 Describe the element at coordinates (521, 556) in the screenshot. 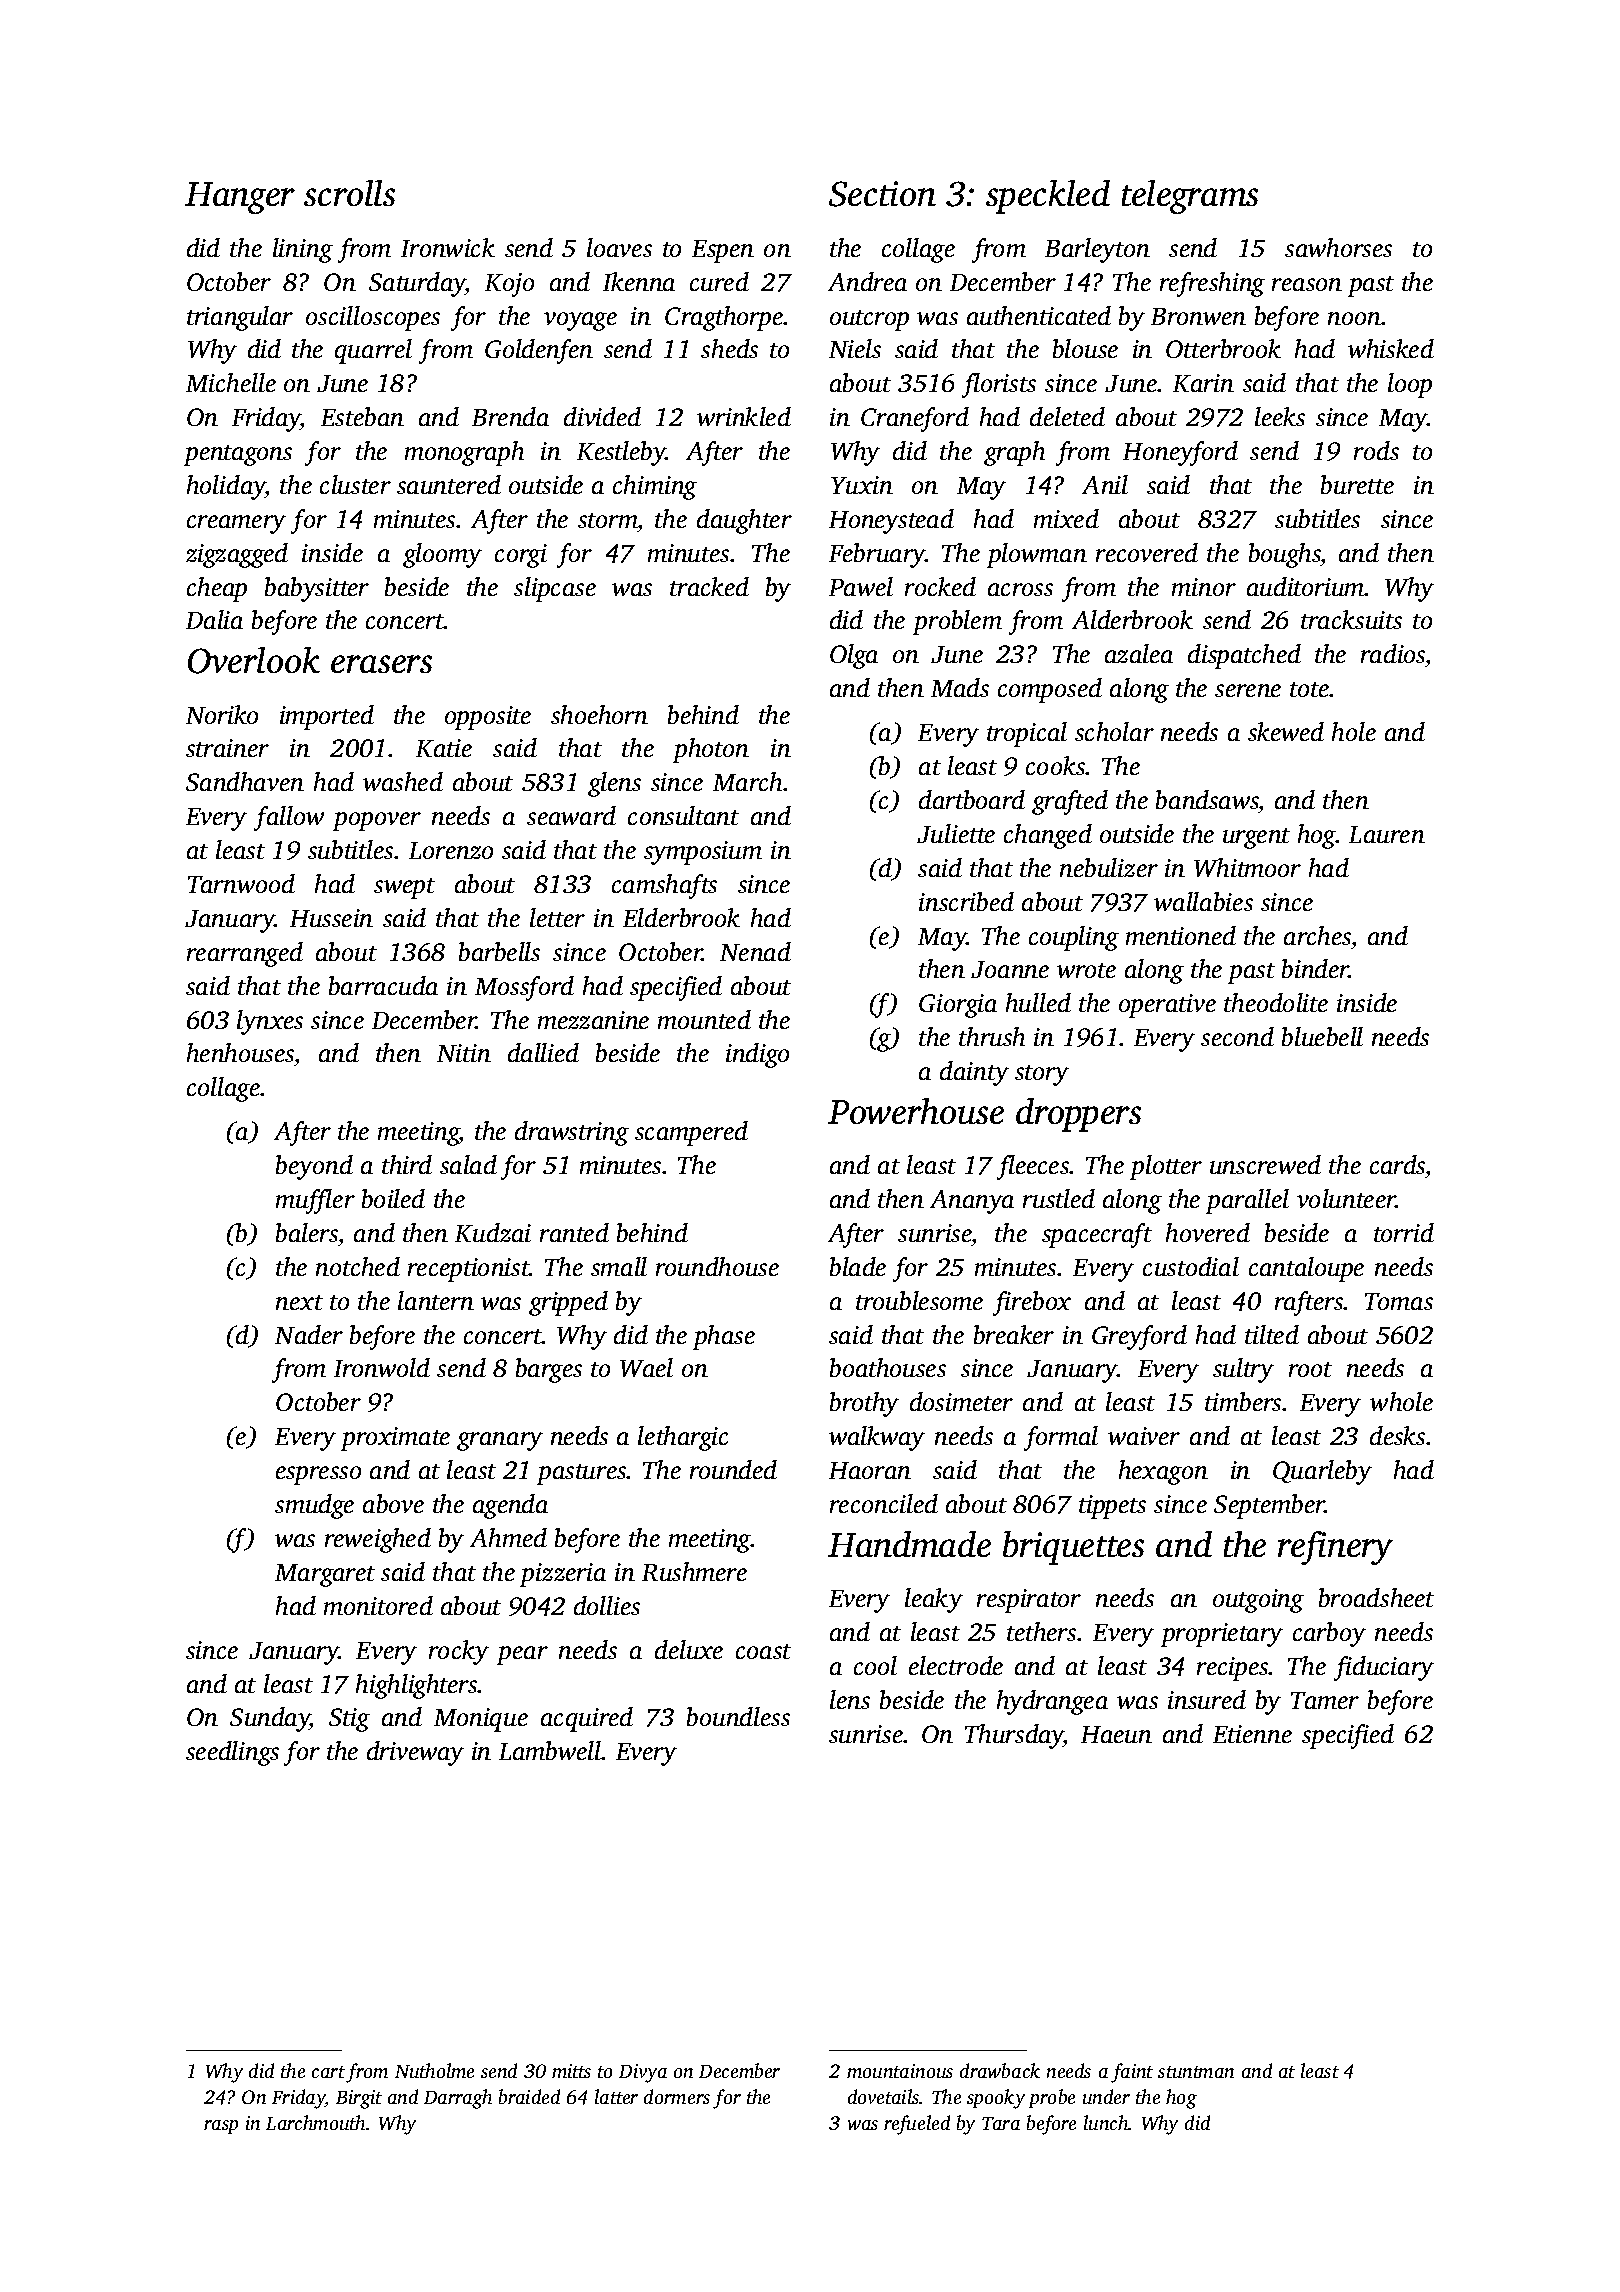

I see `corgi` at that location.
